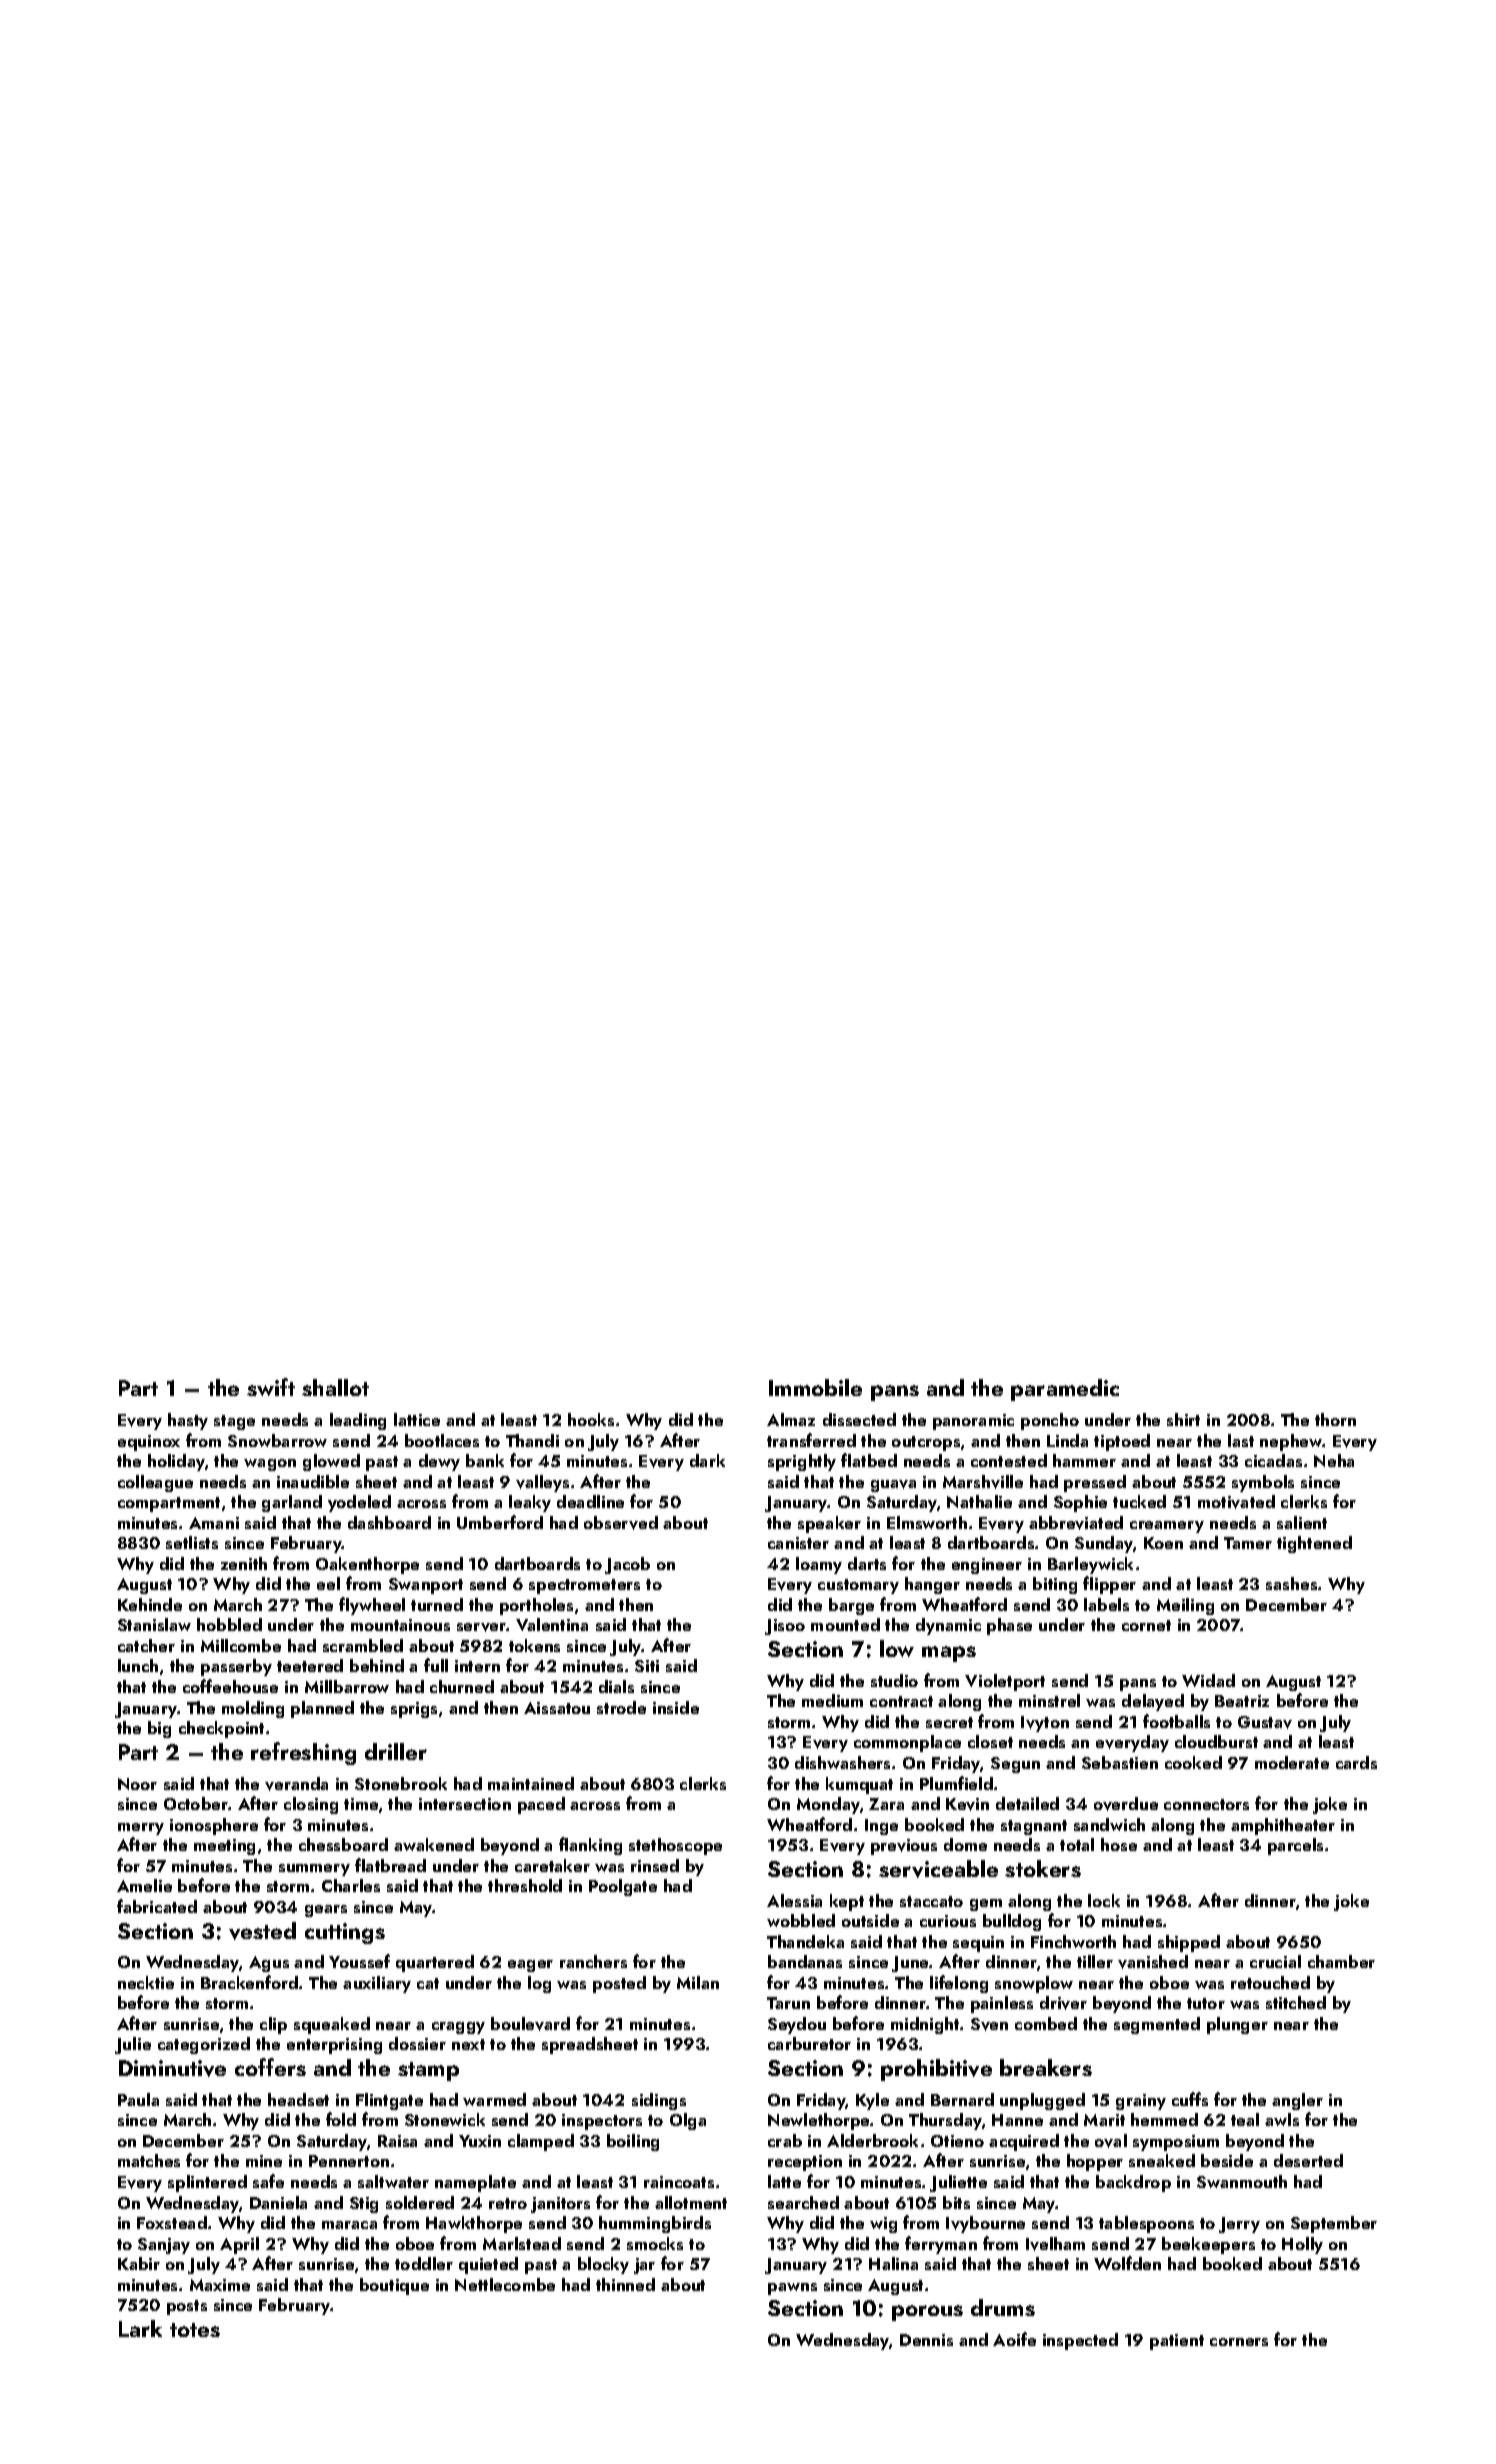 The height and width of the page is (2464, 1496). I want to click on Dennis, so click(926, 2340).
